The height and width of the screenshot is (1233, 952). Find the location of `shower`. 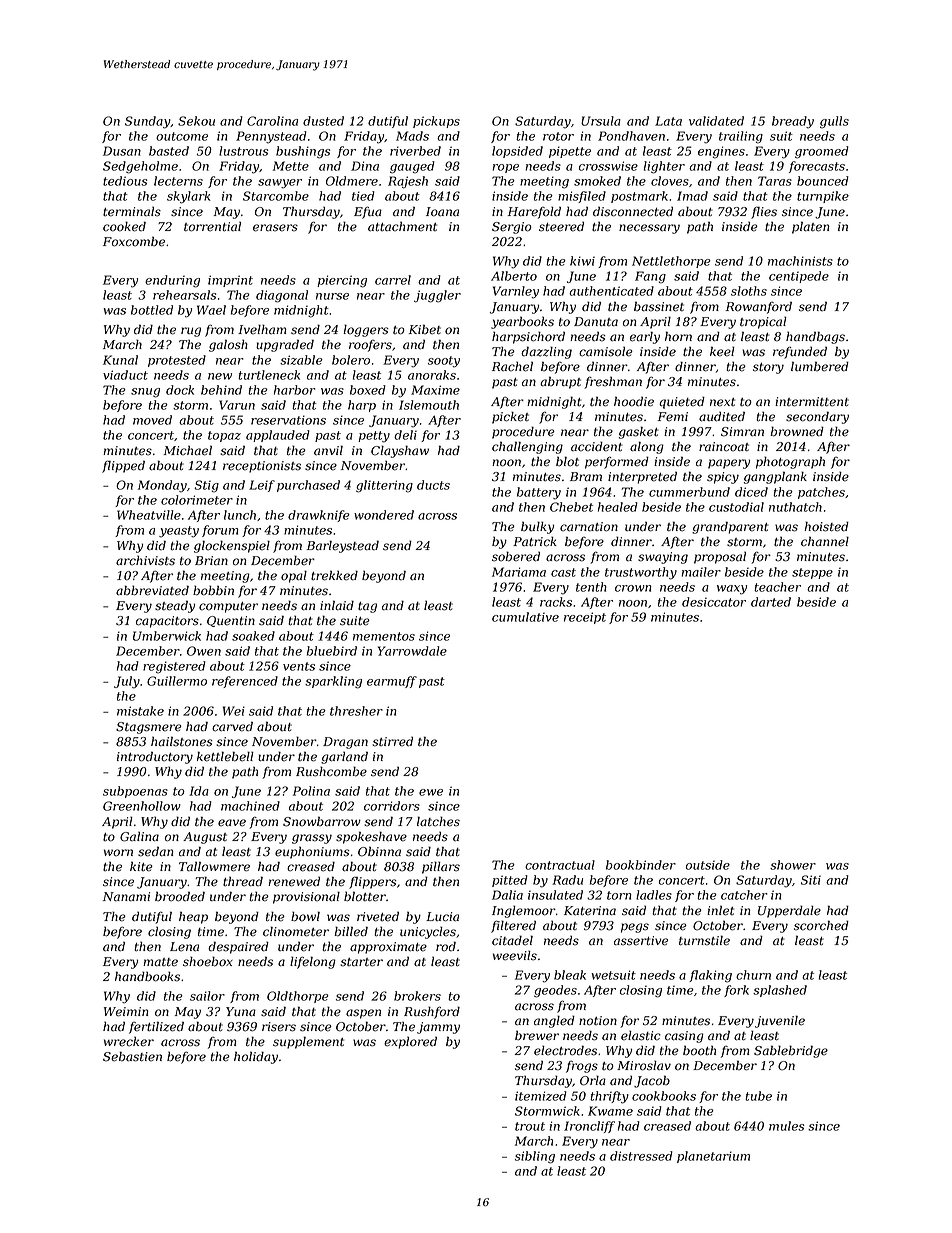

shower is located at coordinates (793, 865).
